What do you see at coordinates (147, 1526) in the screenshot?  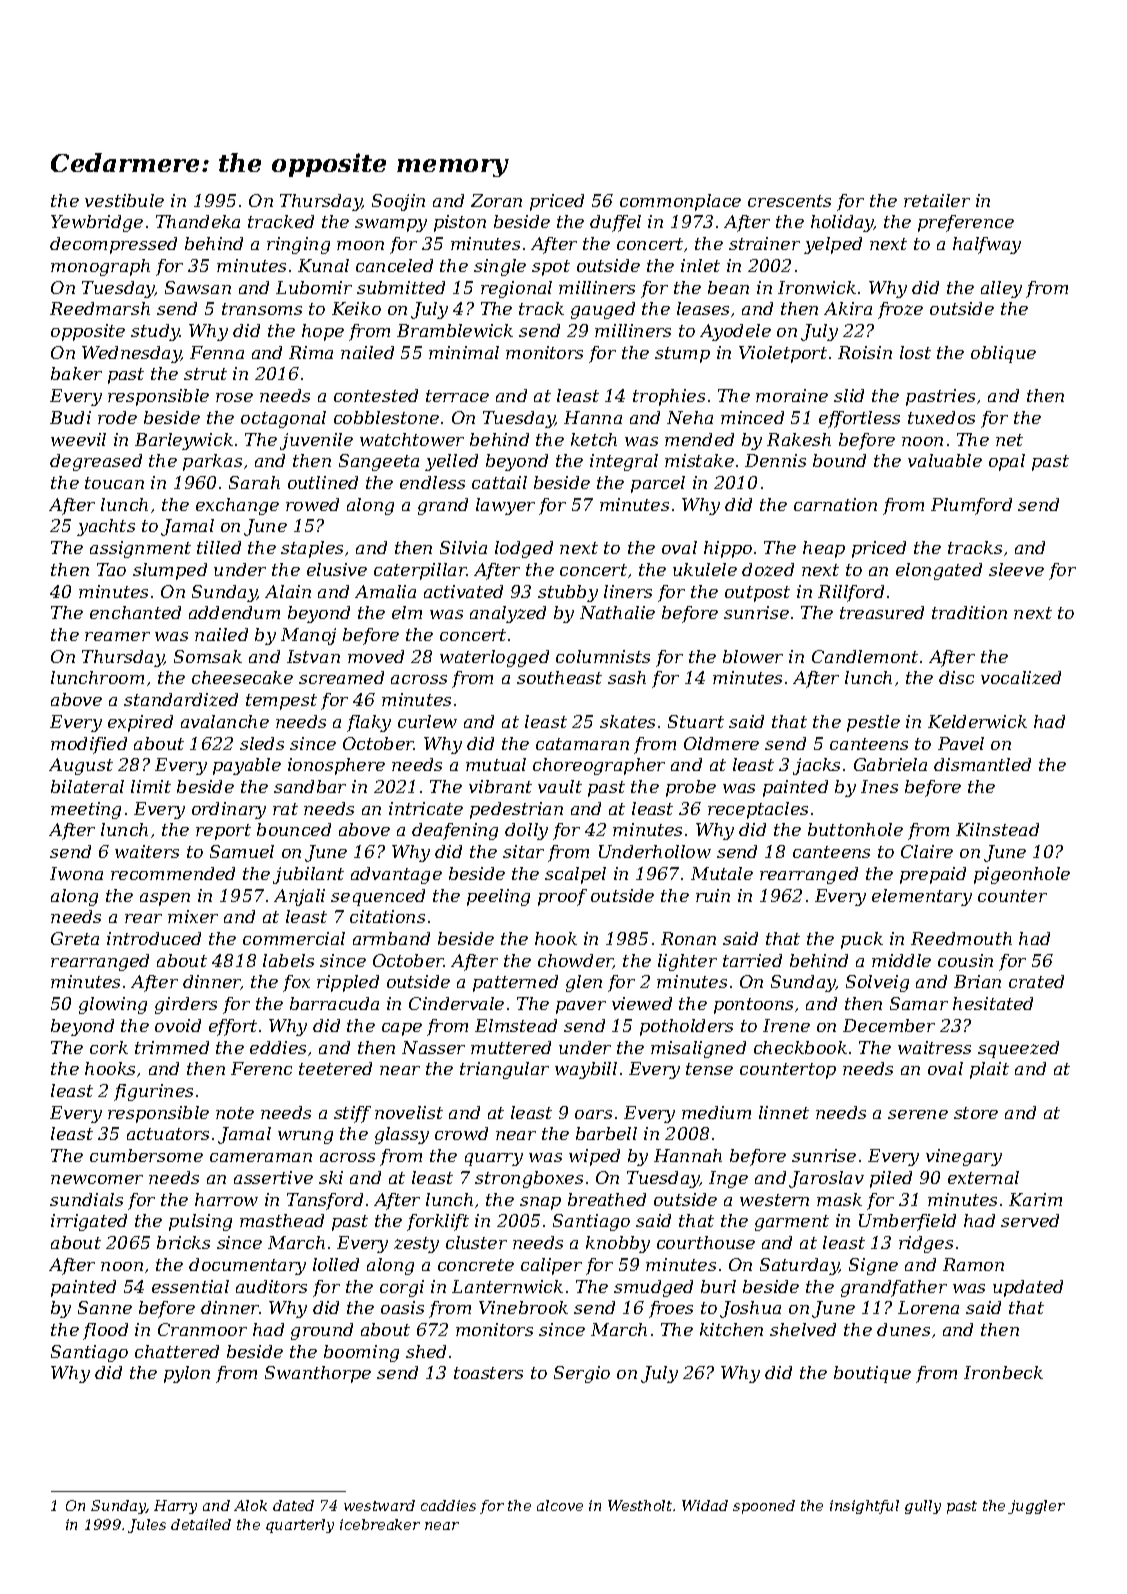 I see `Jules` at bounding box center [147, 1526].
